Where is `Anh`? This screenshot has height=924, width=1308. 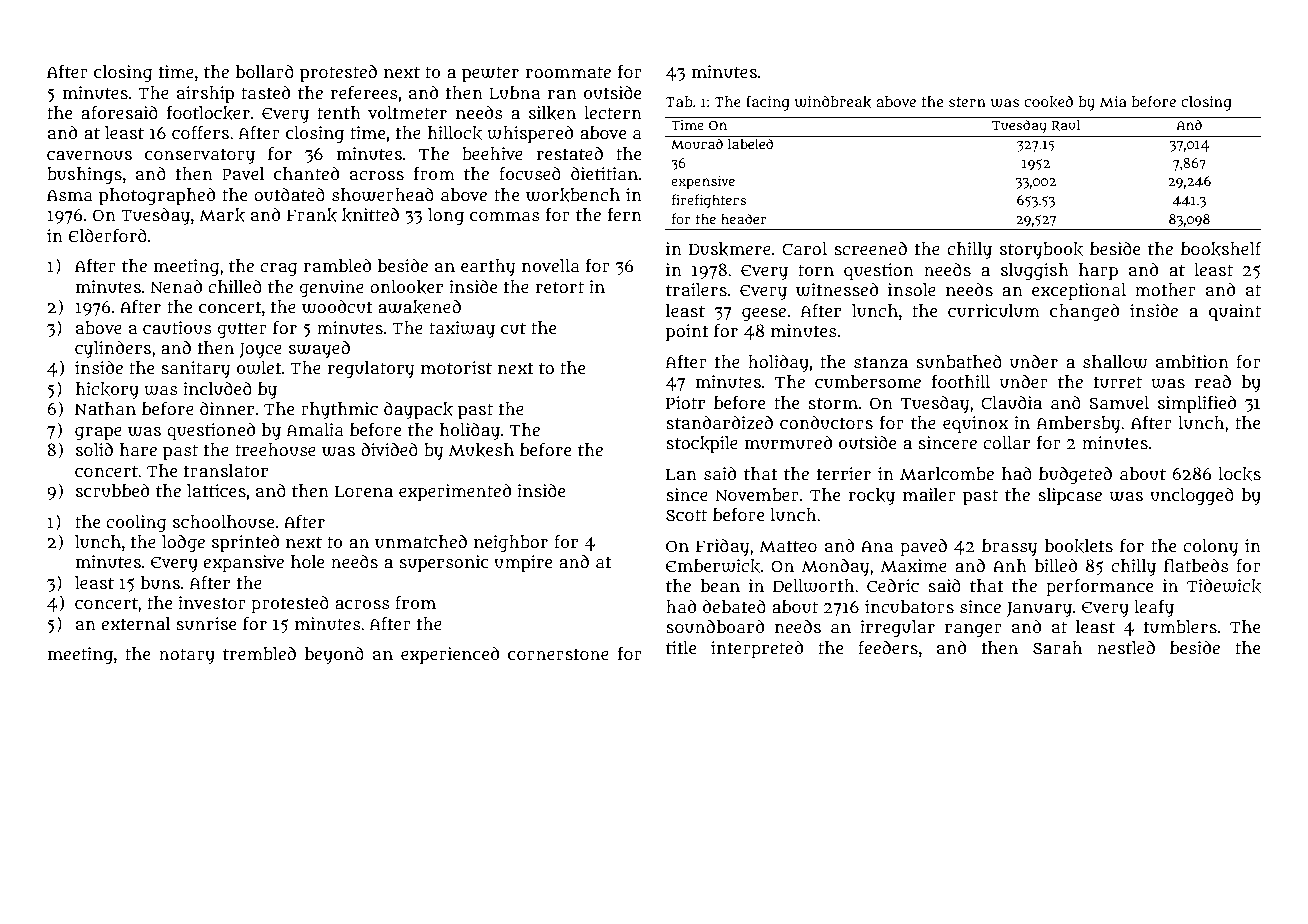 Anh is located at coordinates (1010, 565).
